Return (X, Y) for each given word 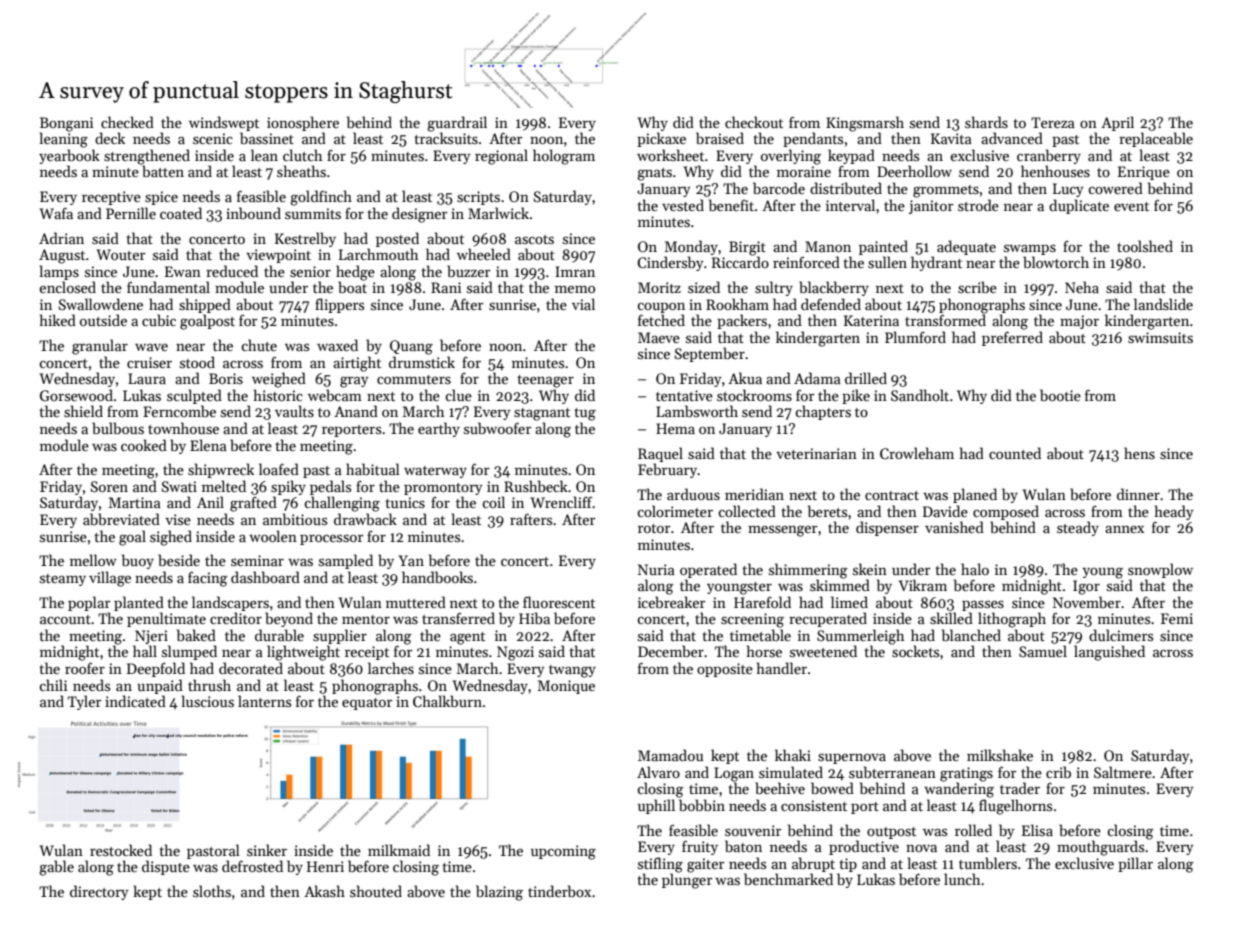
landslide (1163, 304)
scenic (213, 138)
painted (883, 247)
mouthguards (1100, 848)
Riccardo (740, 262)
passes (983, 605)
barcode (779, 188)
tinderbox (559, 891)
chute (259, 345)
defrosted (252, 866)
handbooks (437, 577)
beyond (289, 619)
